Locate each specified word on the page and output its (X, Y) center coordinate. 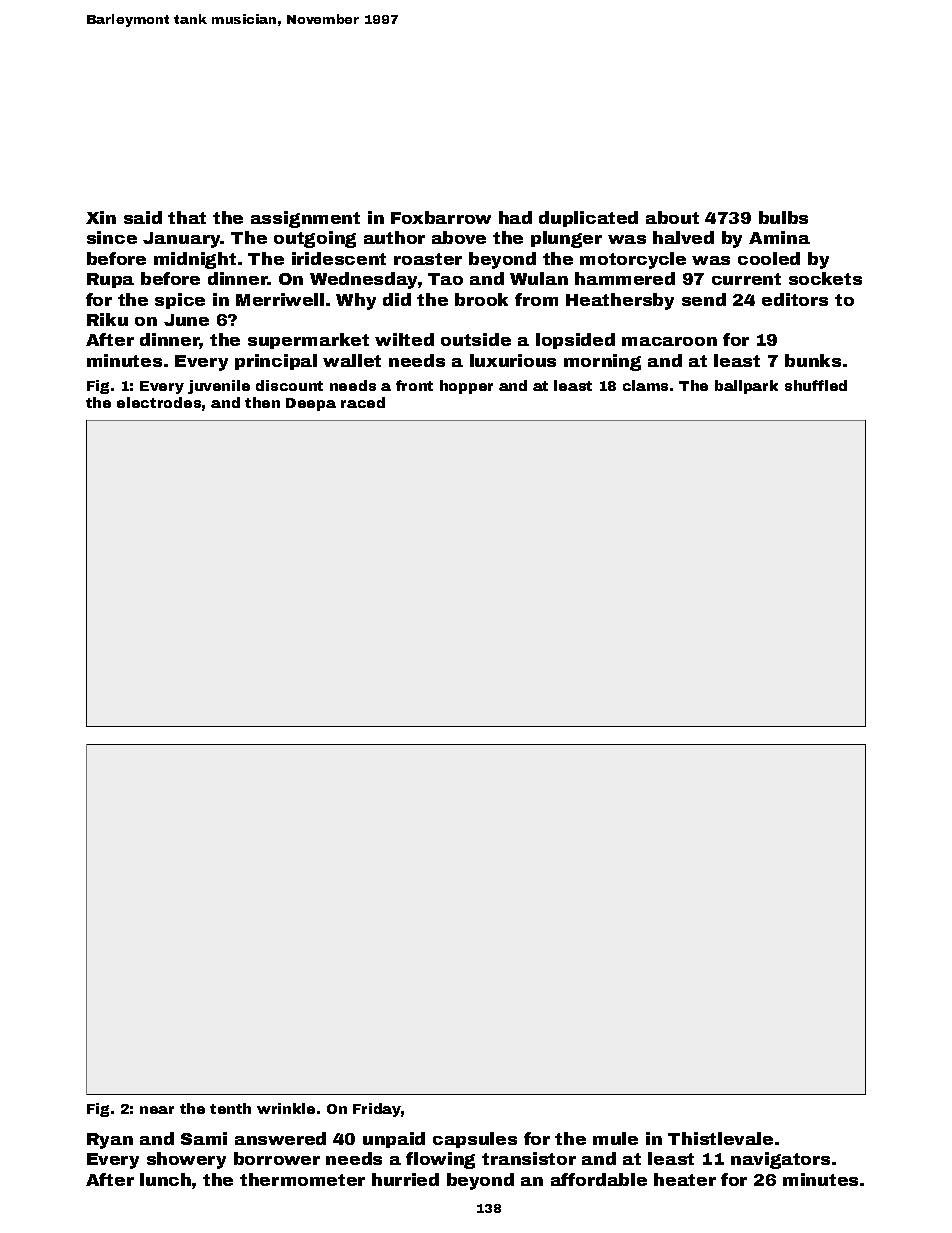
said (143, 217)
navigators (780, 1160)
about (672, 217)
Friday (377, 1110)
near (157, 1110)
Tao (445, 279)
